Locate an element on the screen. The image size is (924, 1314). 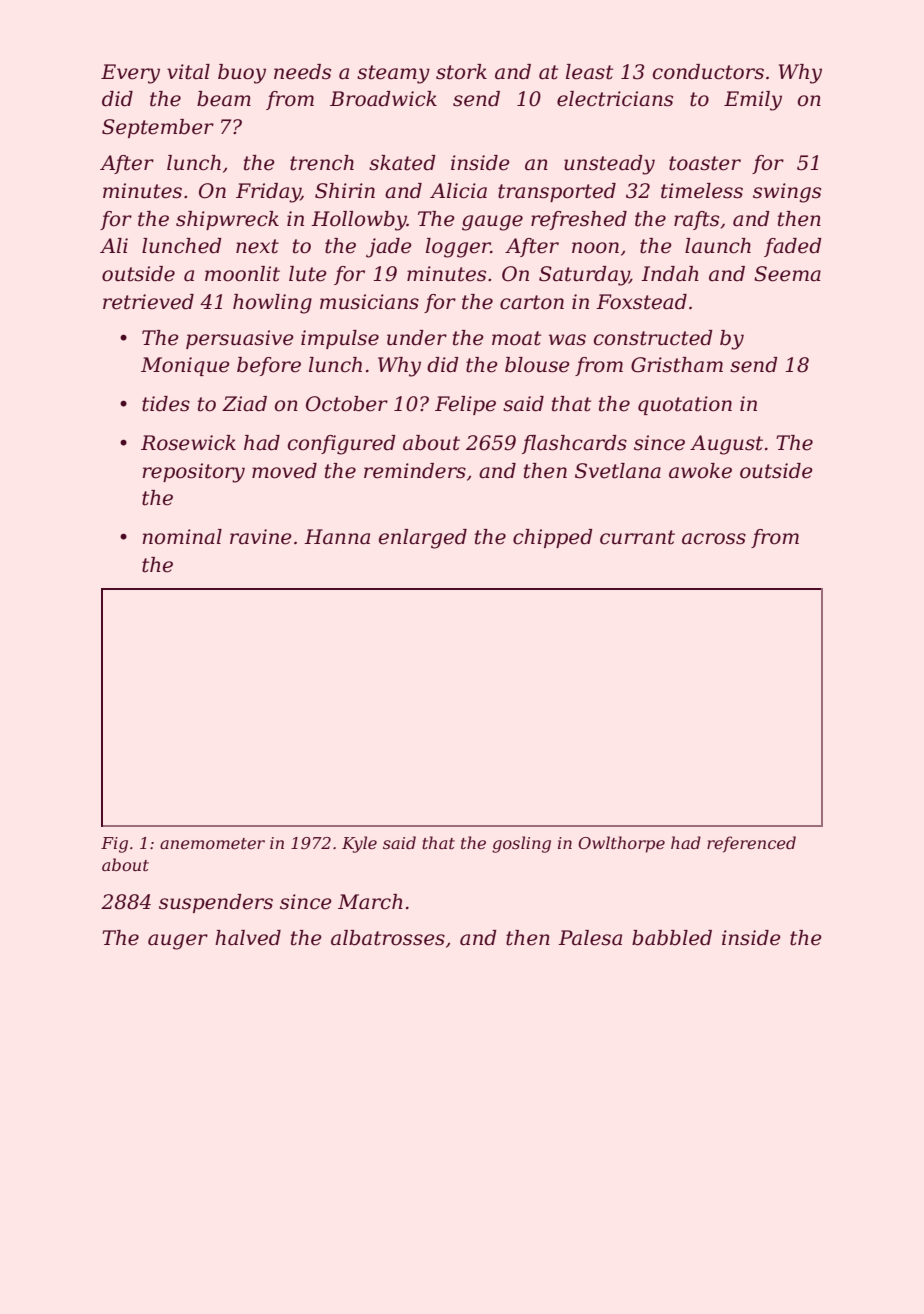
March is located at coordinates (370, 902).
